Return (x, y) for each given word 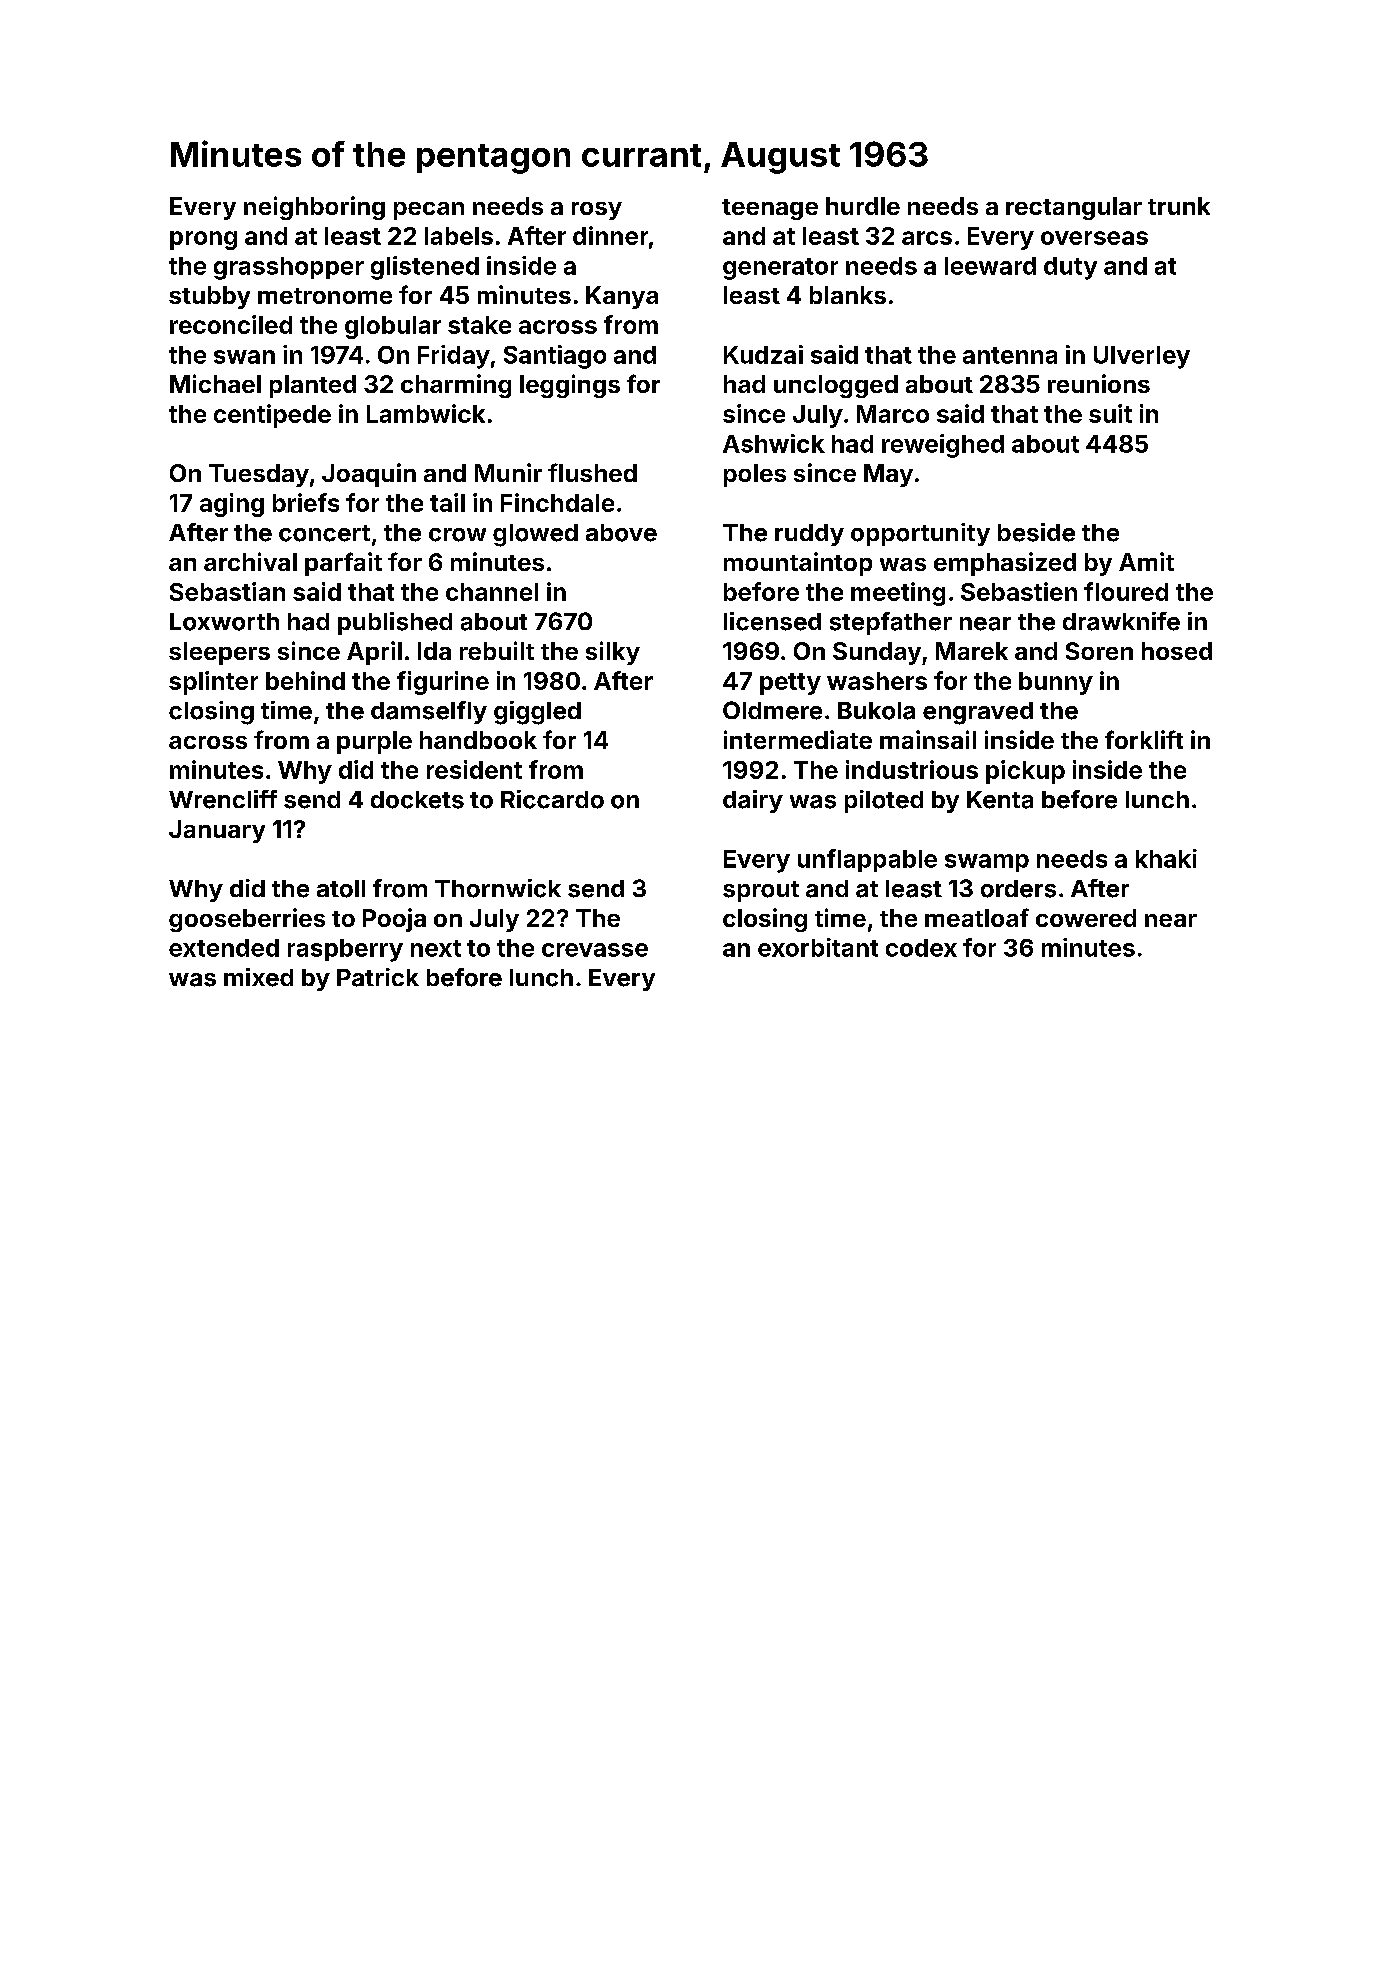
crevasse (595, 950)
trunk (1179, 206)
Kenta (1000, 800)
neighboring (314, 208)
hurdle (863, 206)
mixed (258, 977)
